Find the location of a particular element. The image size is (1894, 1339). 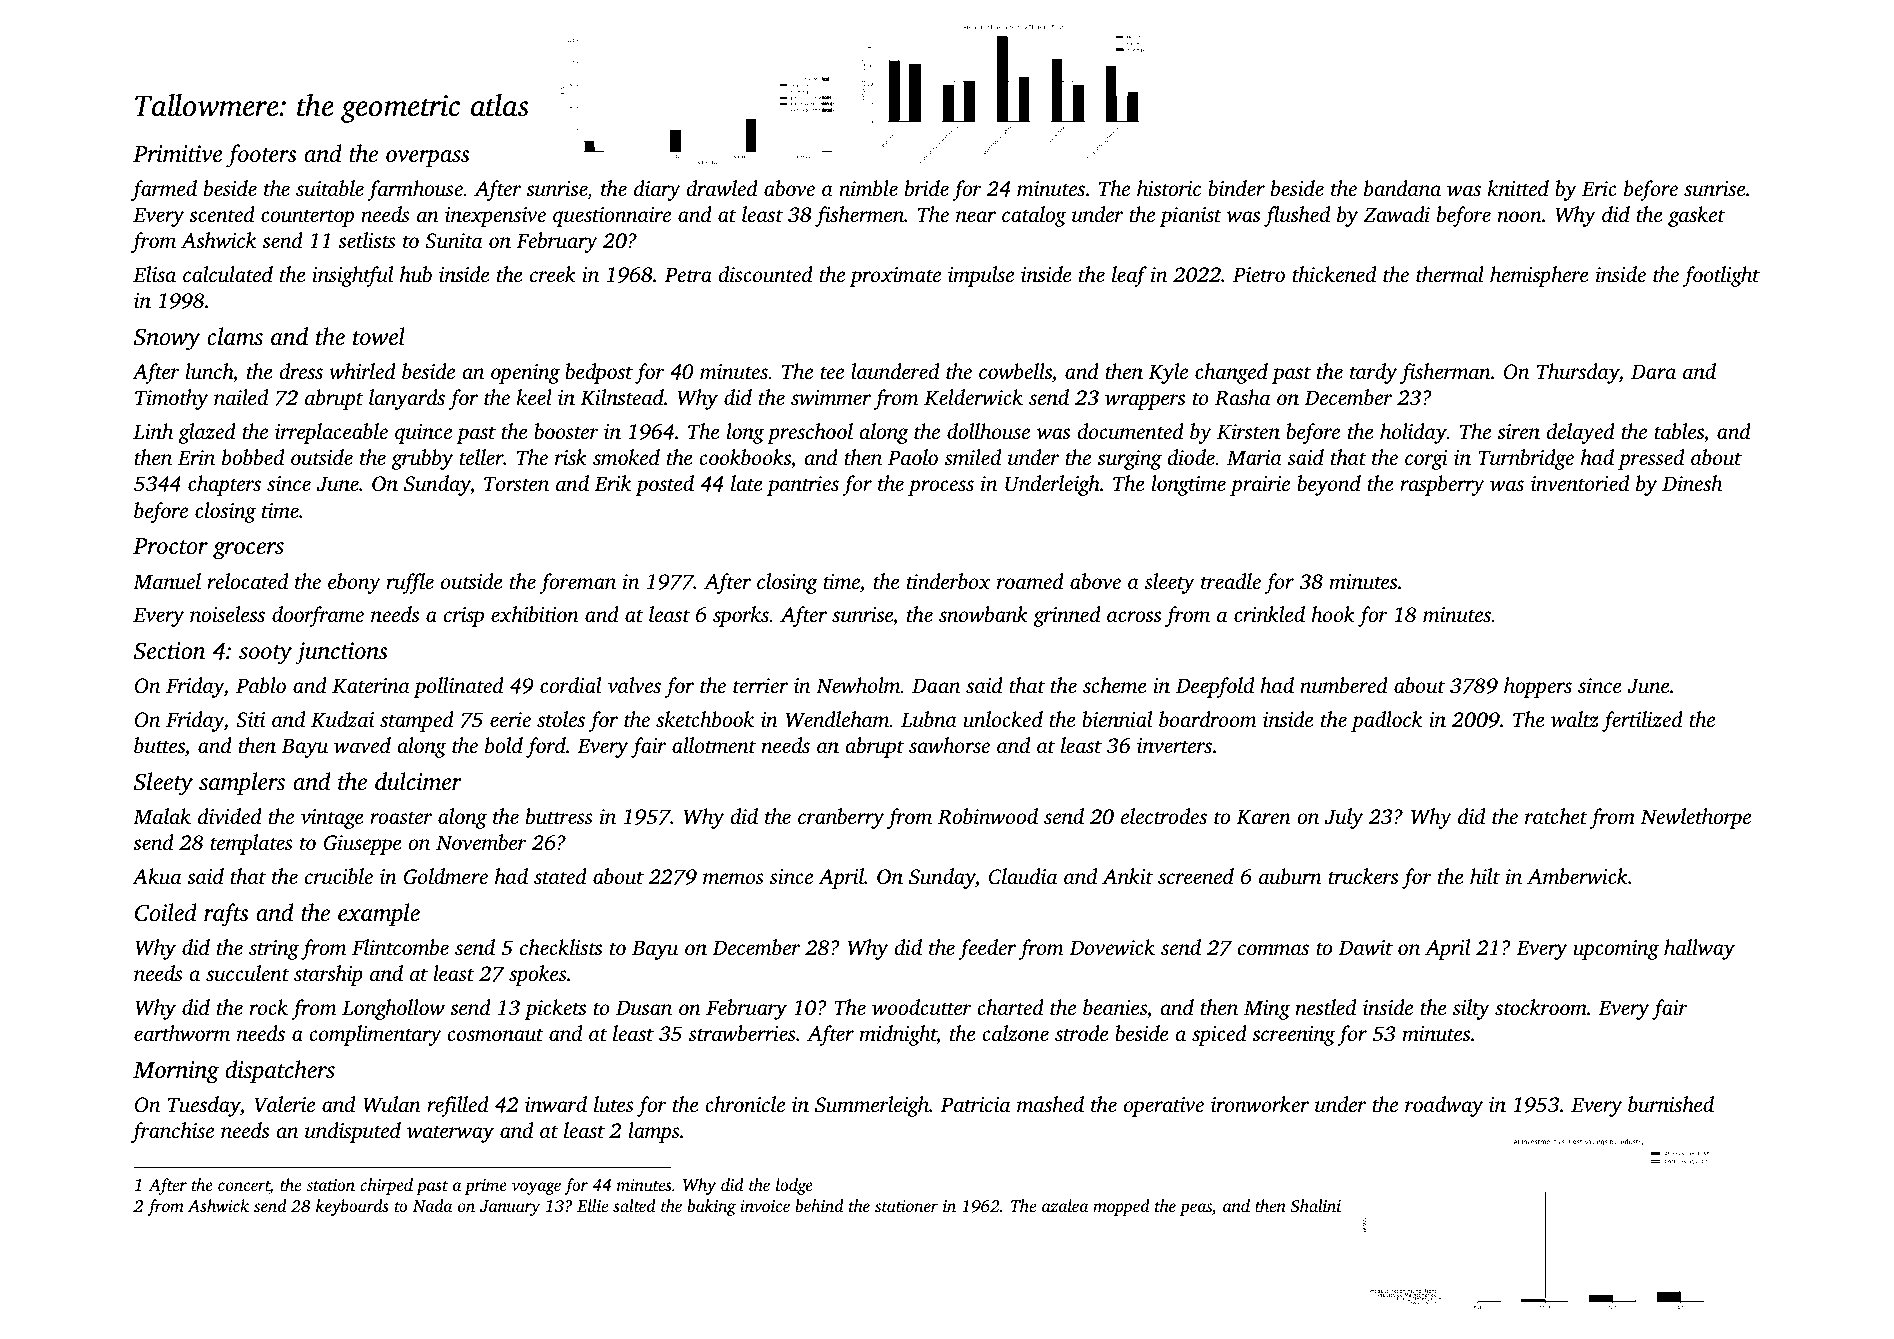

Dovewick is located at coordinates (1112, 947).
